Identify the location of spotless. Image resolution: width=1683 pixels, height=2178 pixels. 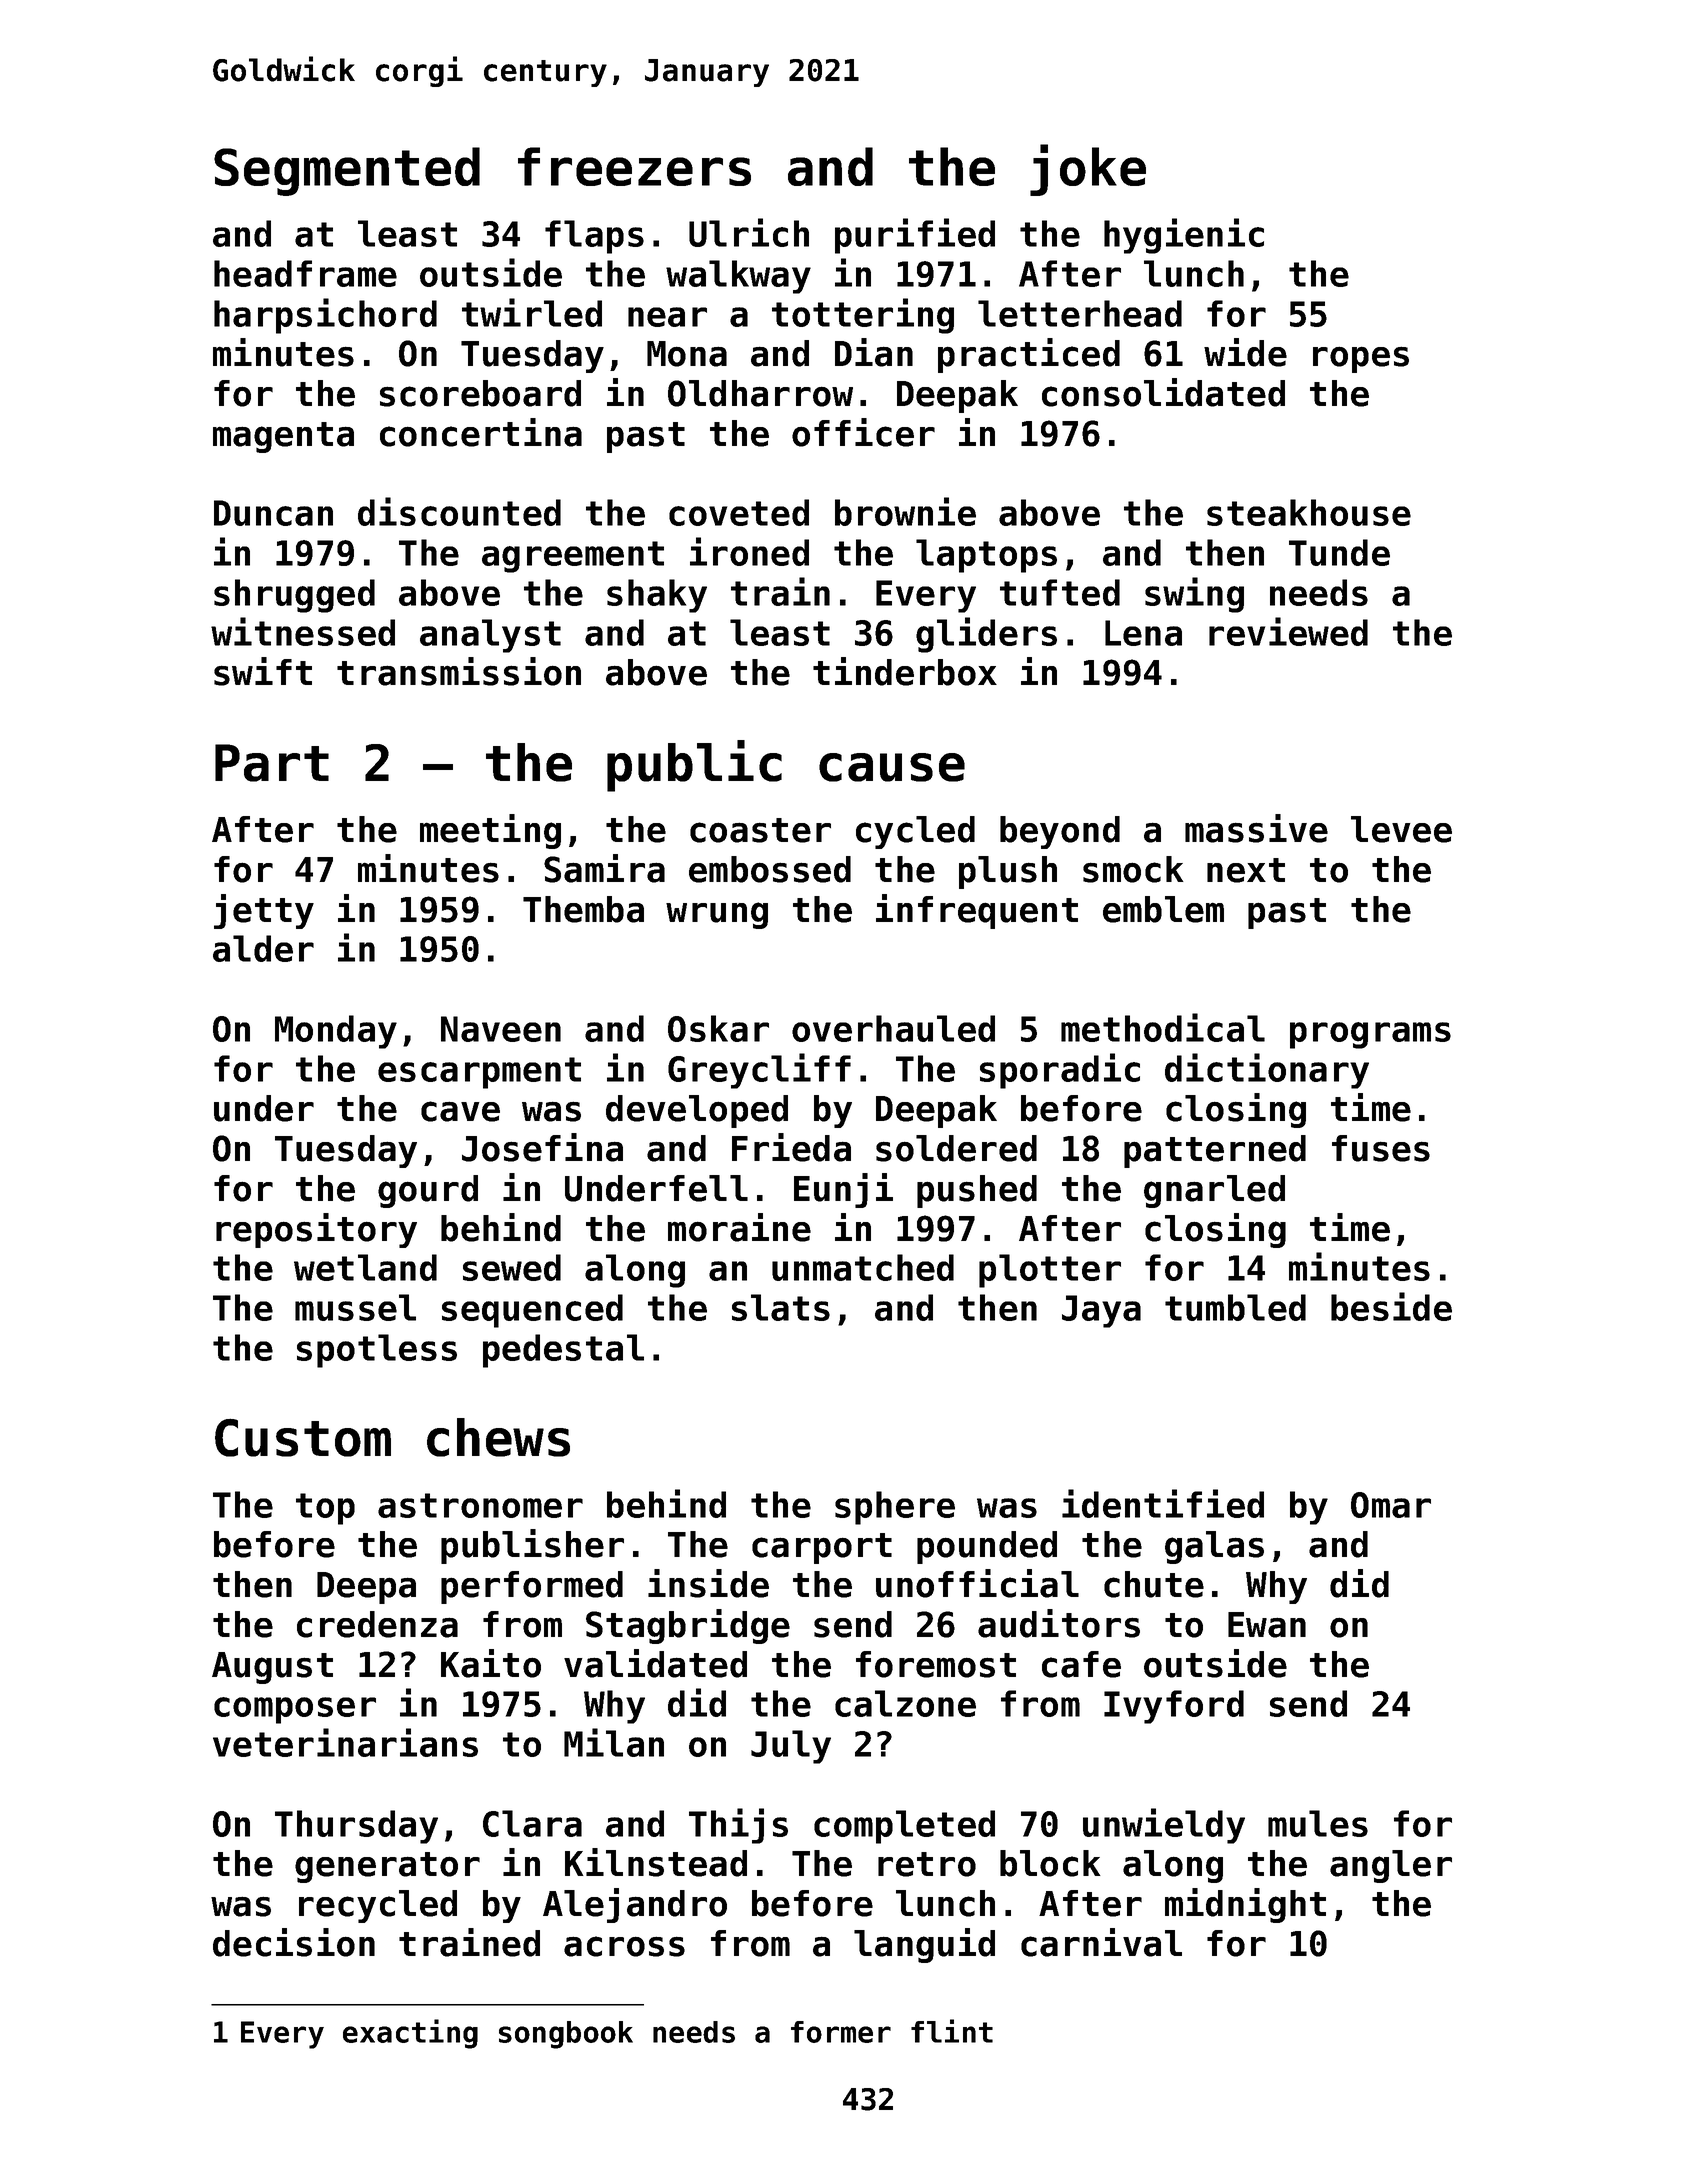
(377, 1351).
